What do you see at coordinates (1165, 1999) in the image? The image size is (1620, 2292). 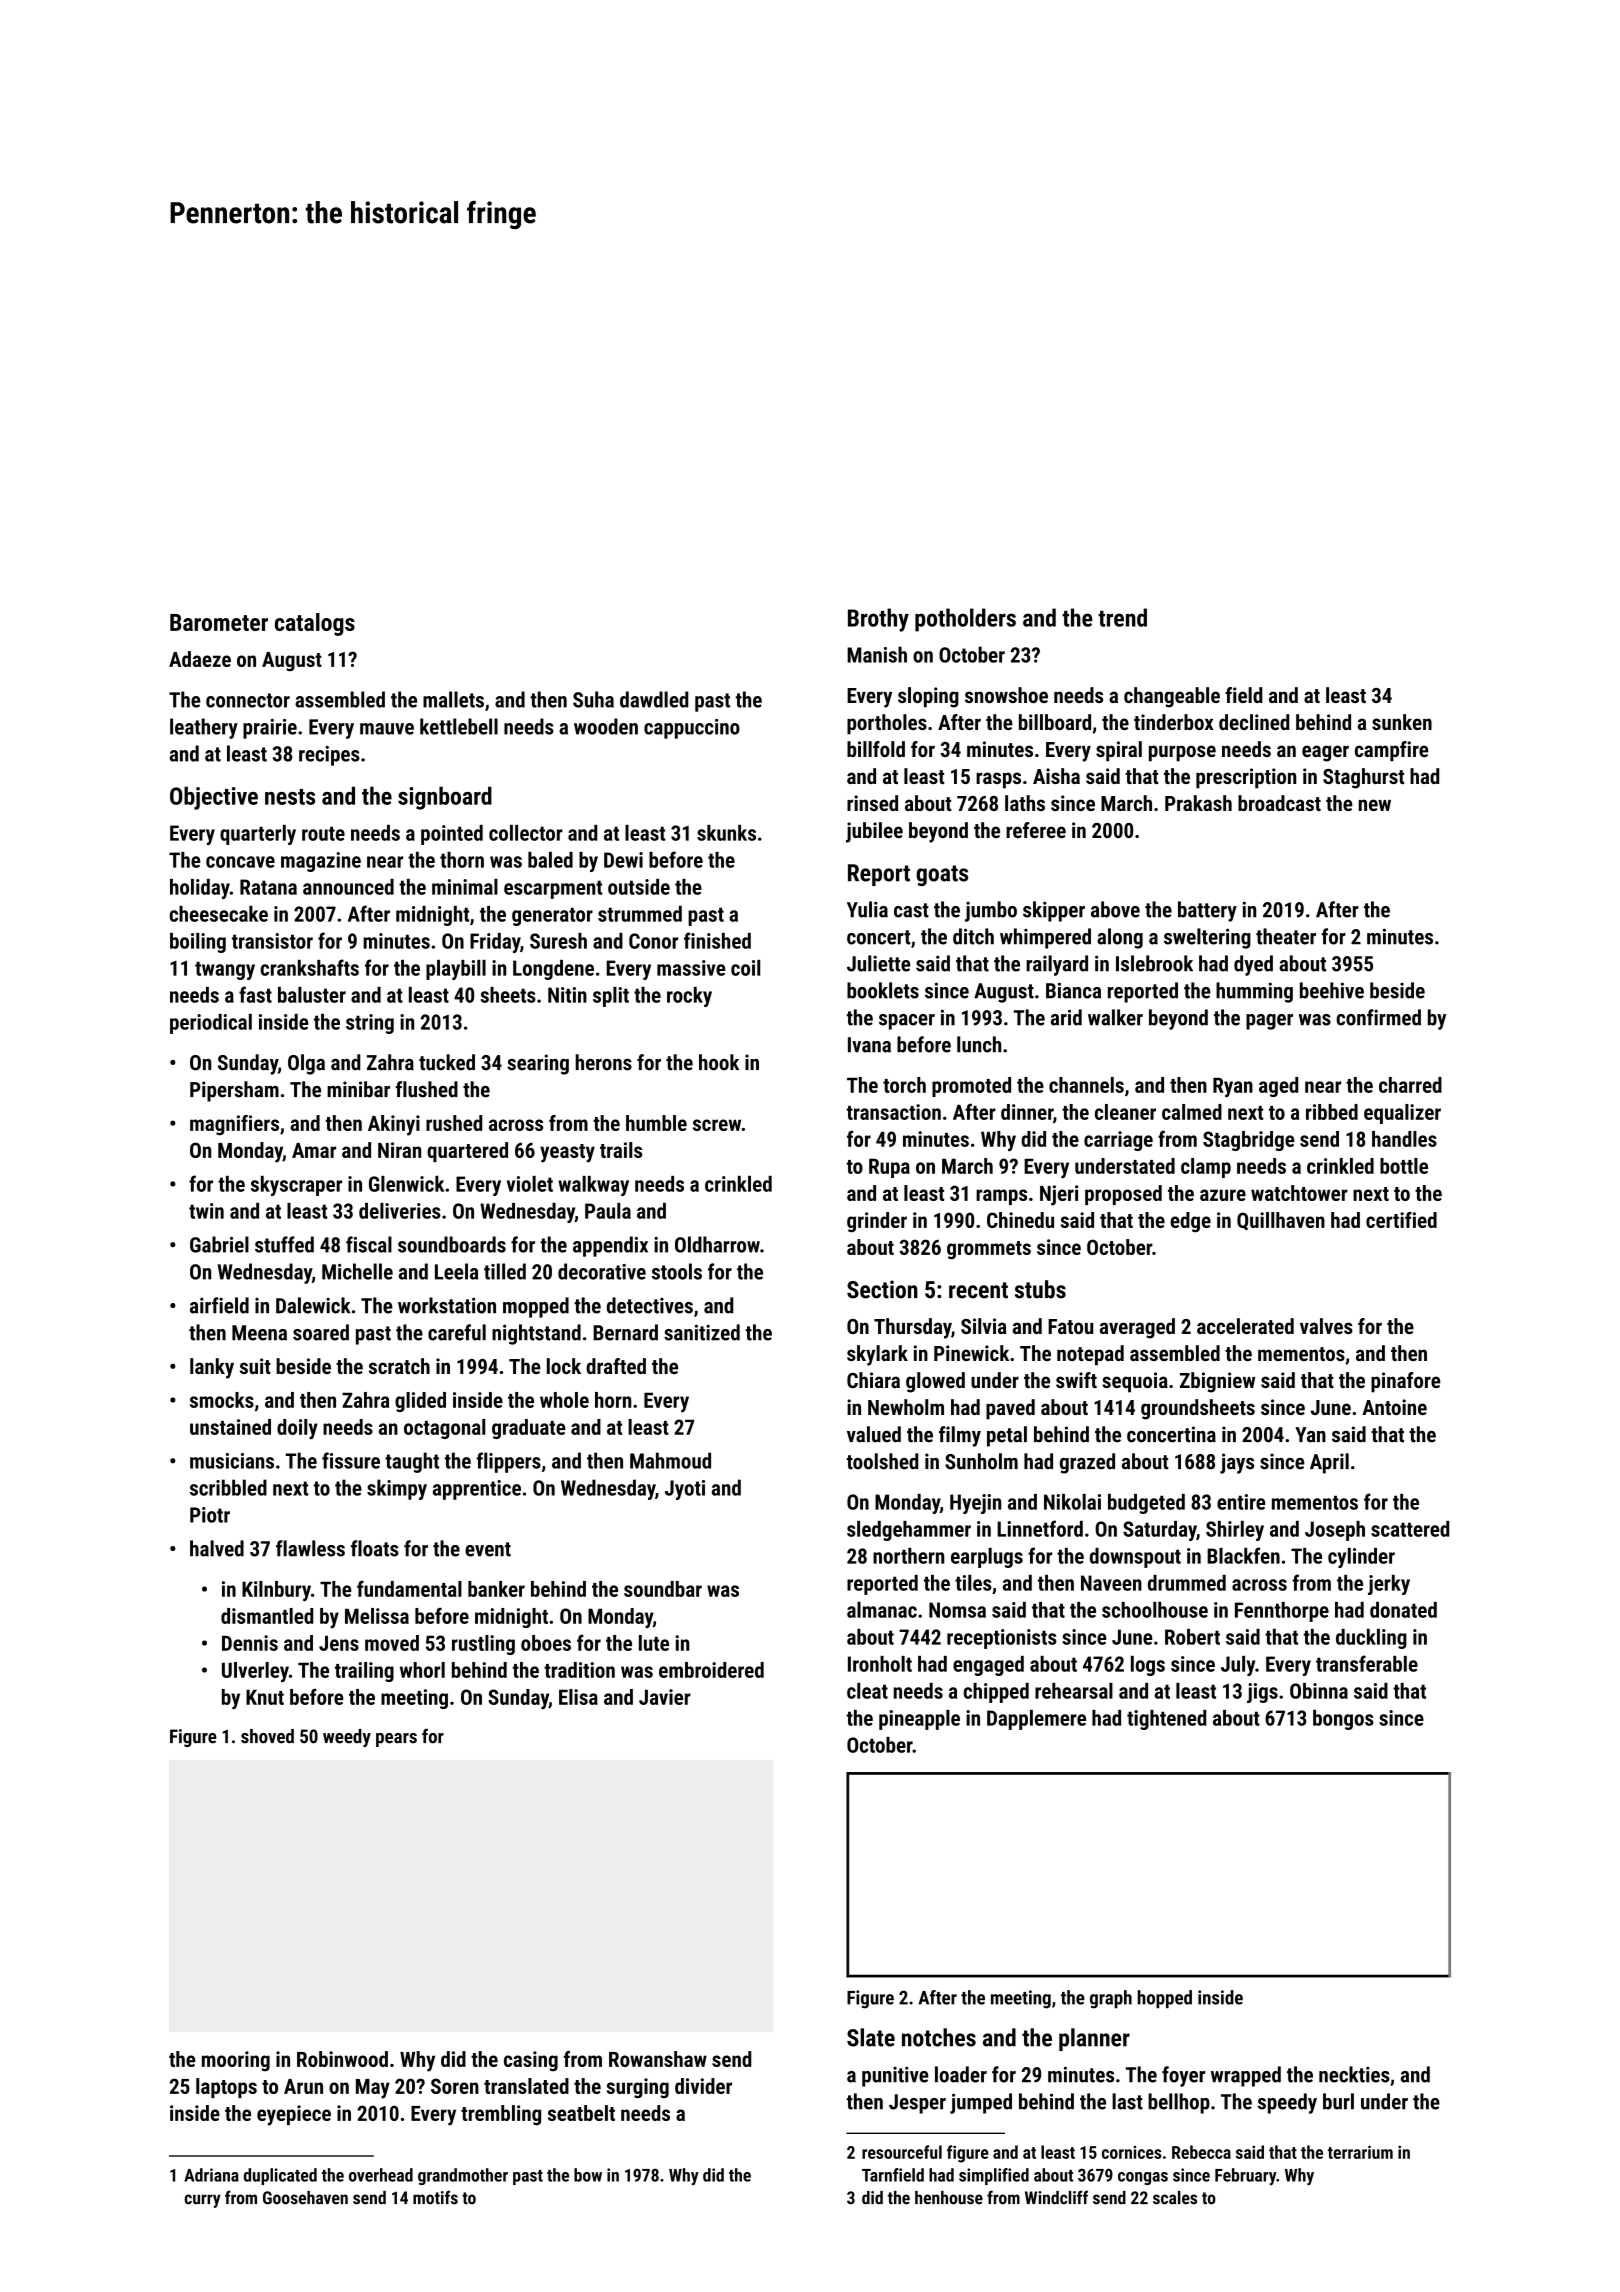 I see `hopped` at bounding box center [1165, 1999].
